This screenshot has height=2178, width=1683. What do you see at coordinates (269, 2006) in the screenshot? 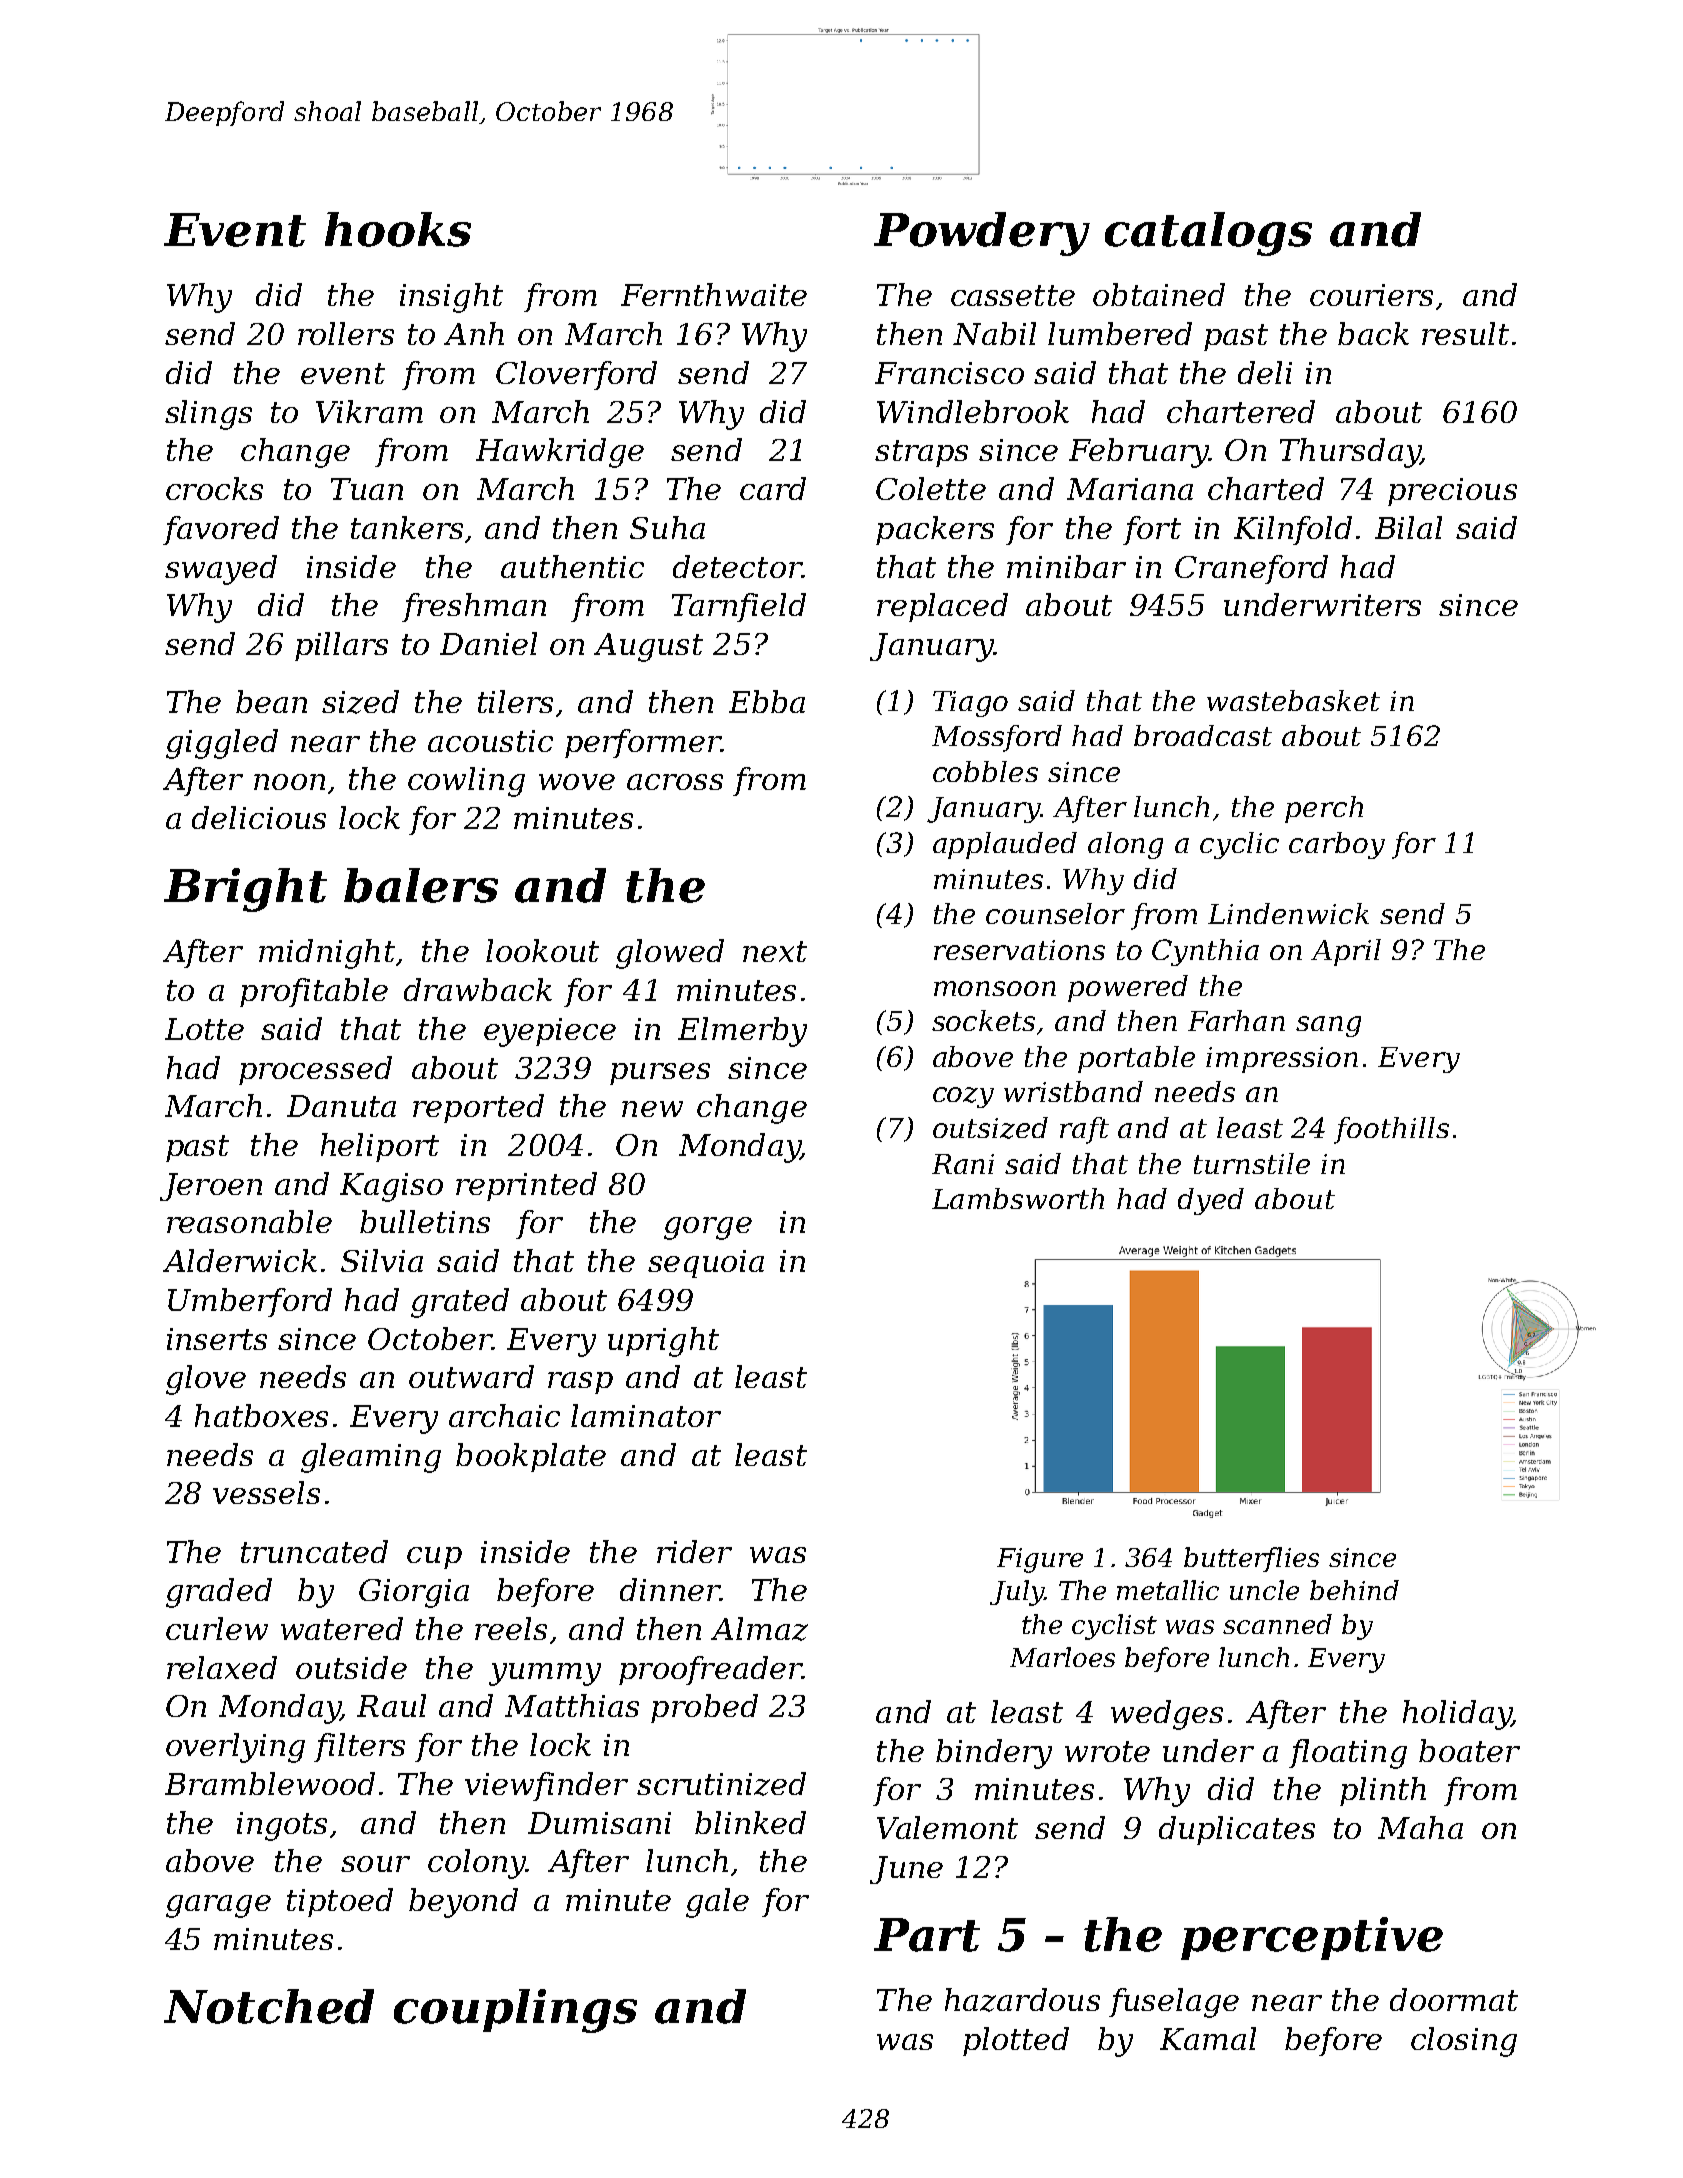
I see `Notched` at bounding box center [269, 2006].
